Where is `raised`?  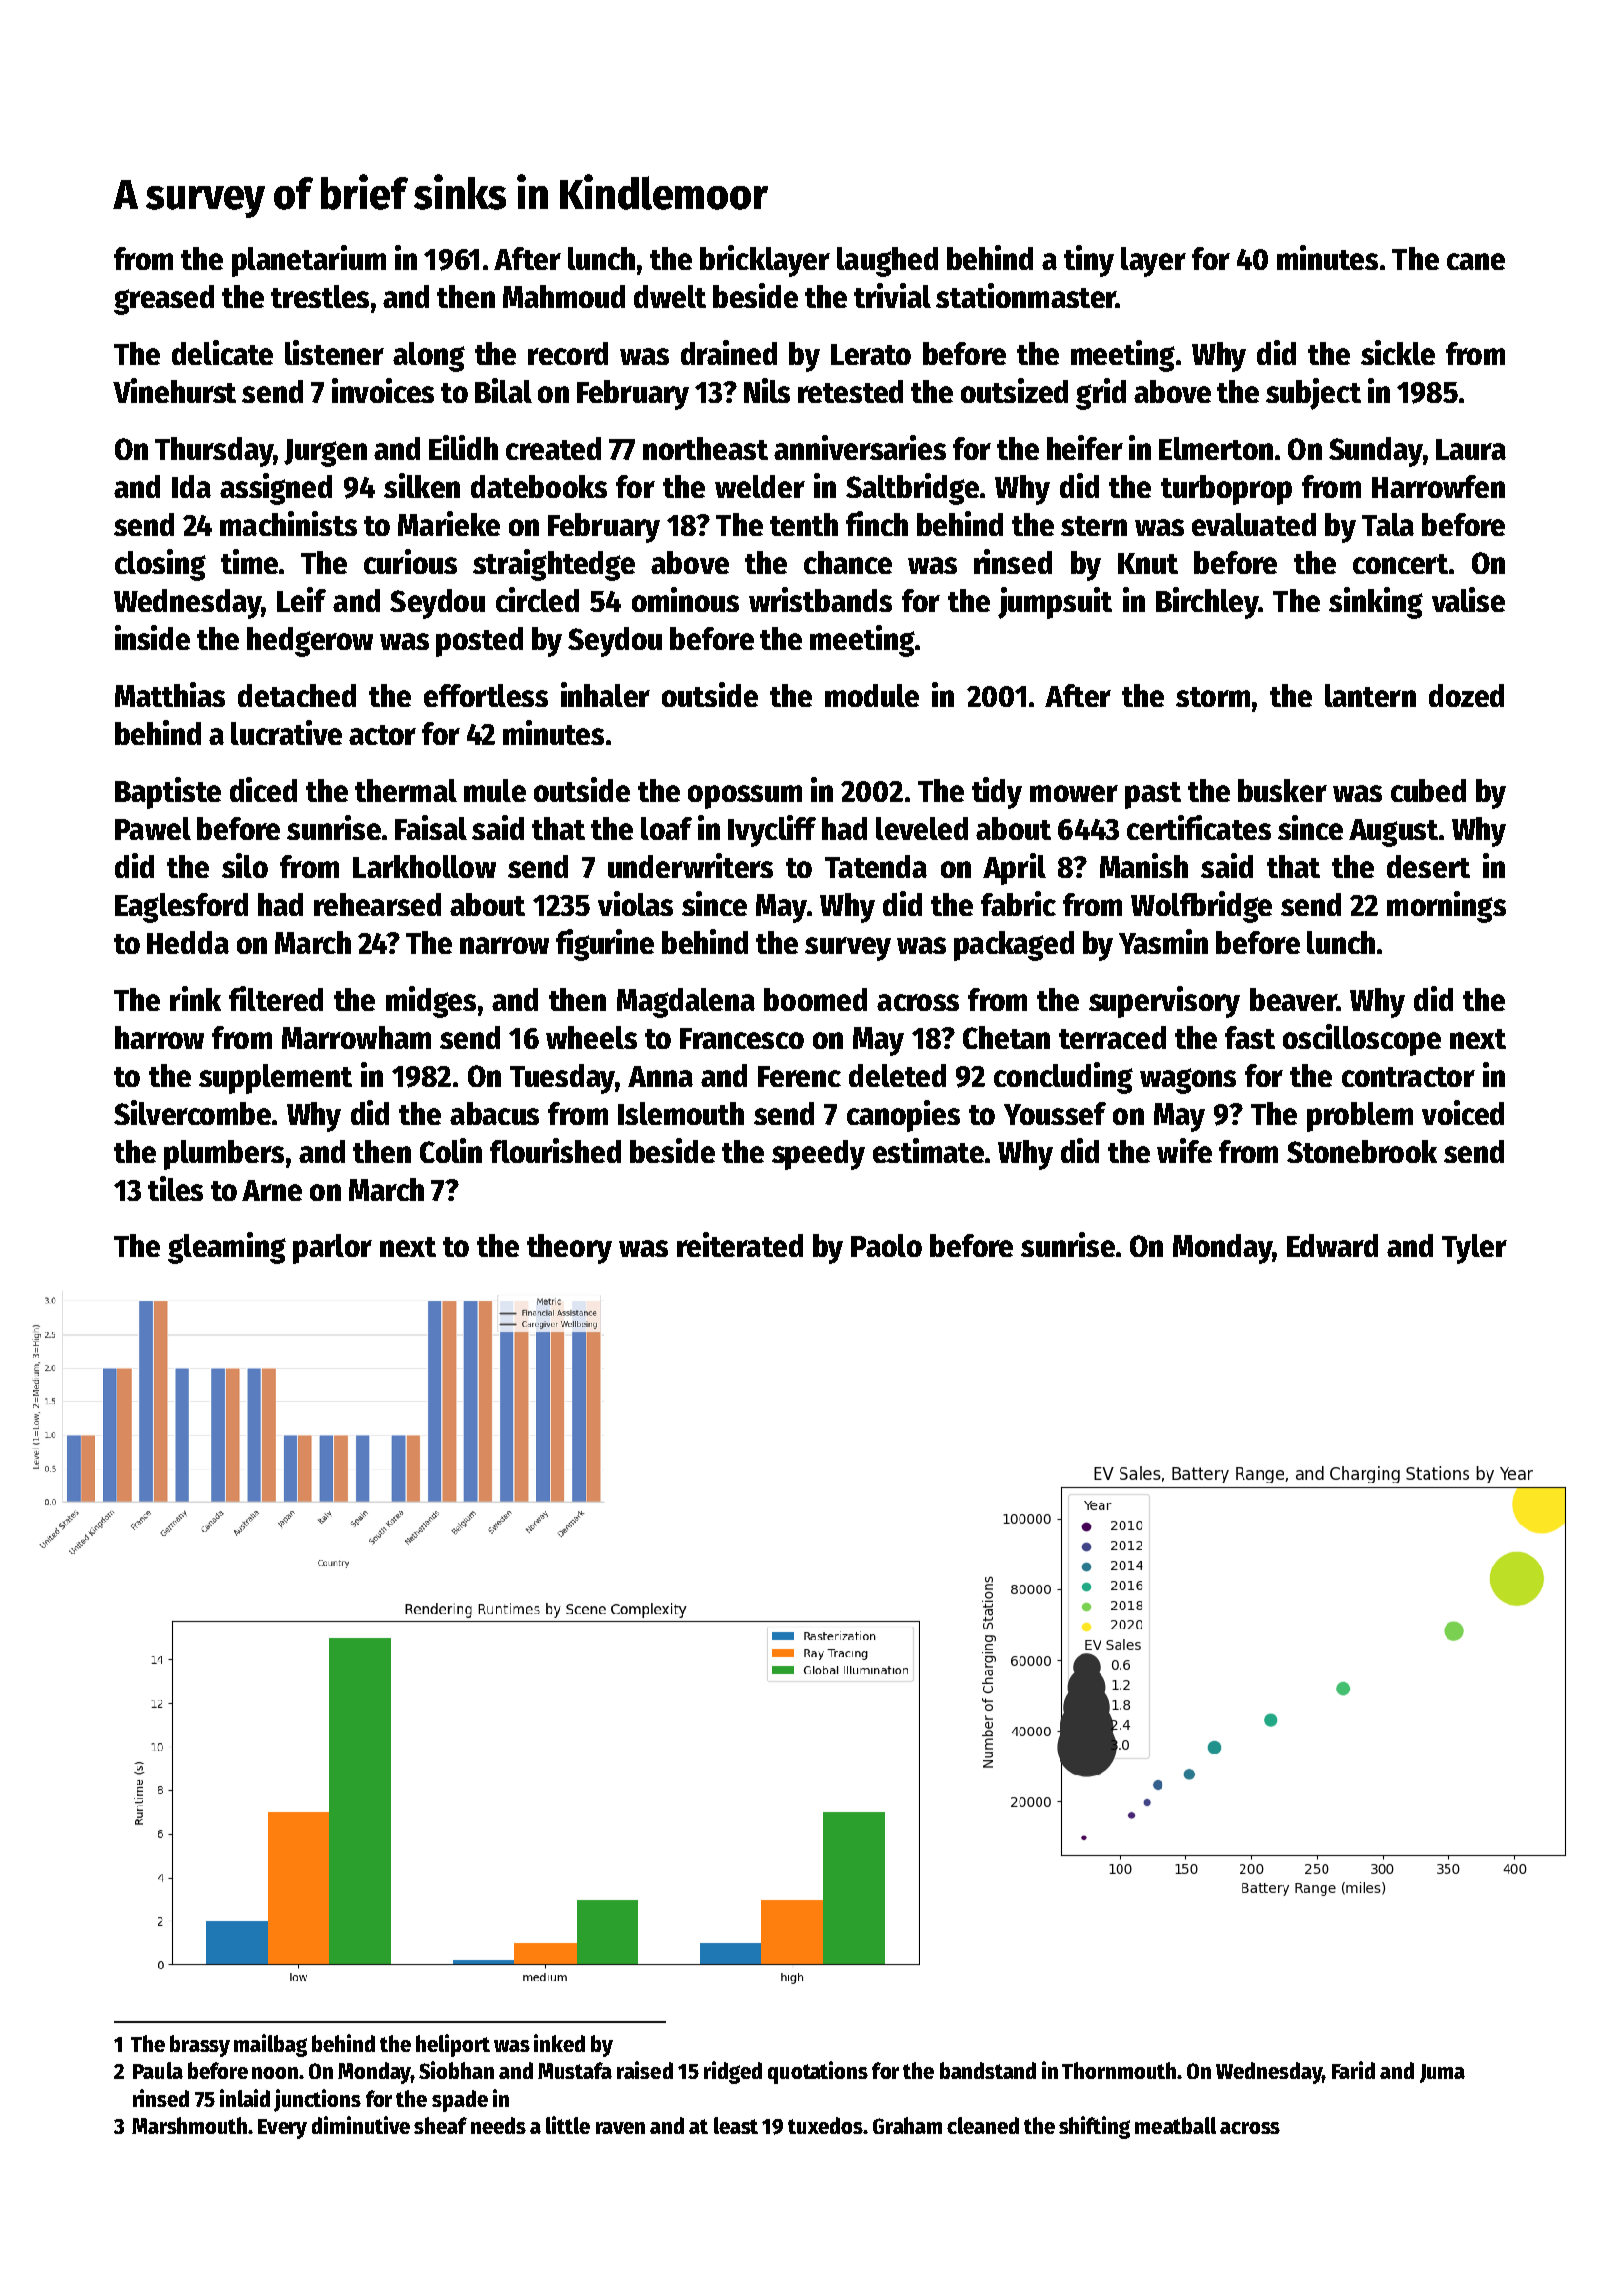
raised is located at coordinates (645, 2070).
